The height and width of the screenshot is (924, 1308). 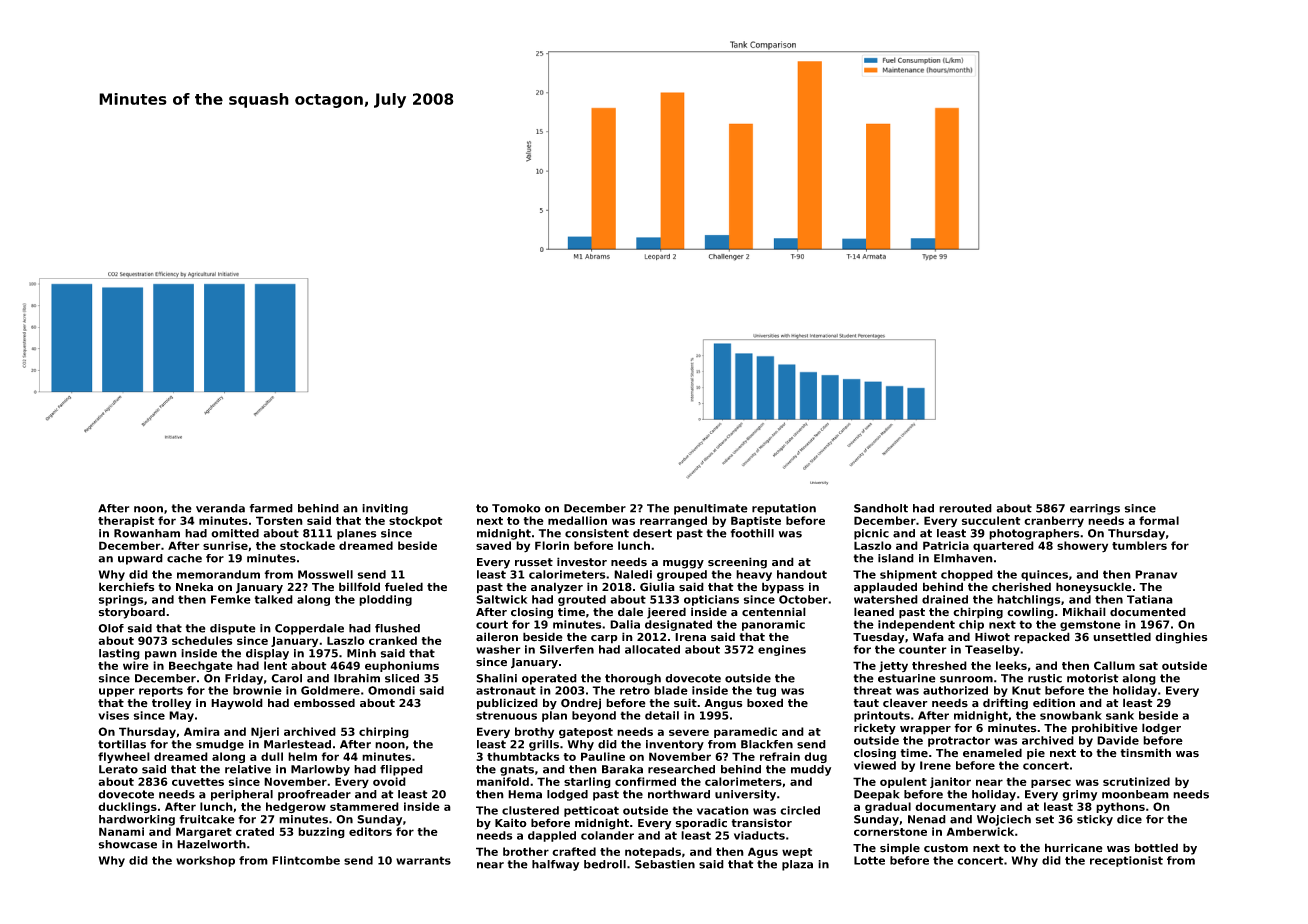 I want to click on cache, so click(x=184, y=558).
